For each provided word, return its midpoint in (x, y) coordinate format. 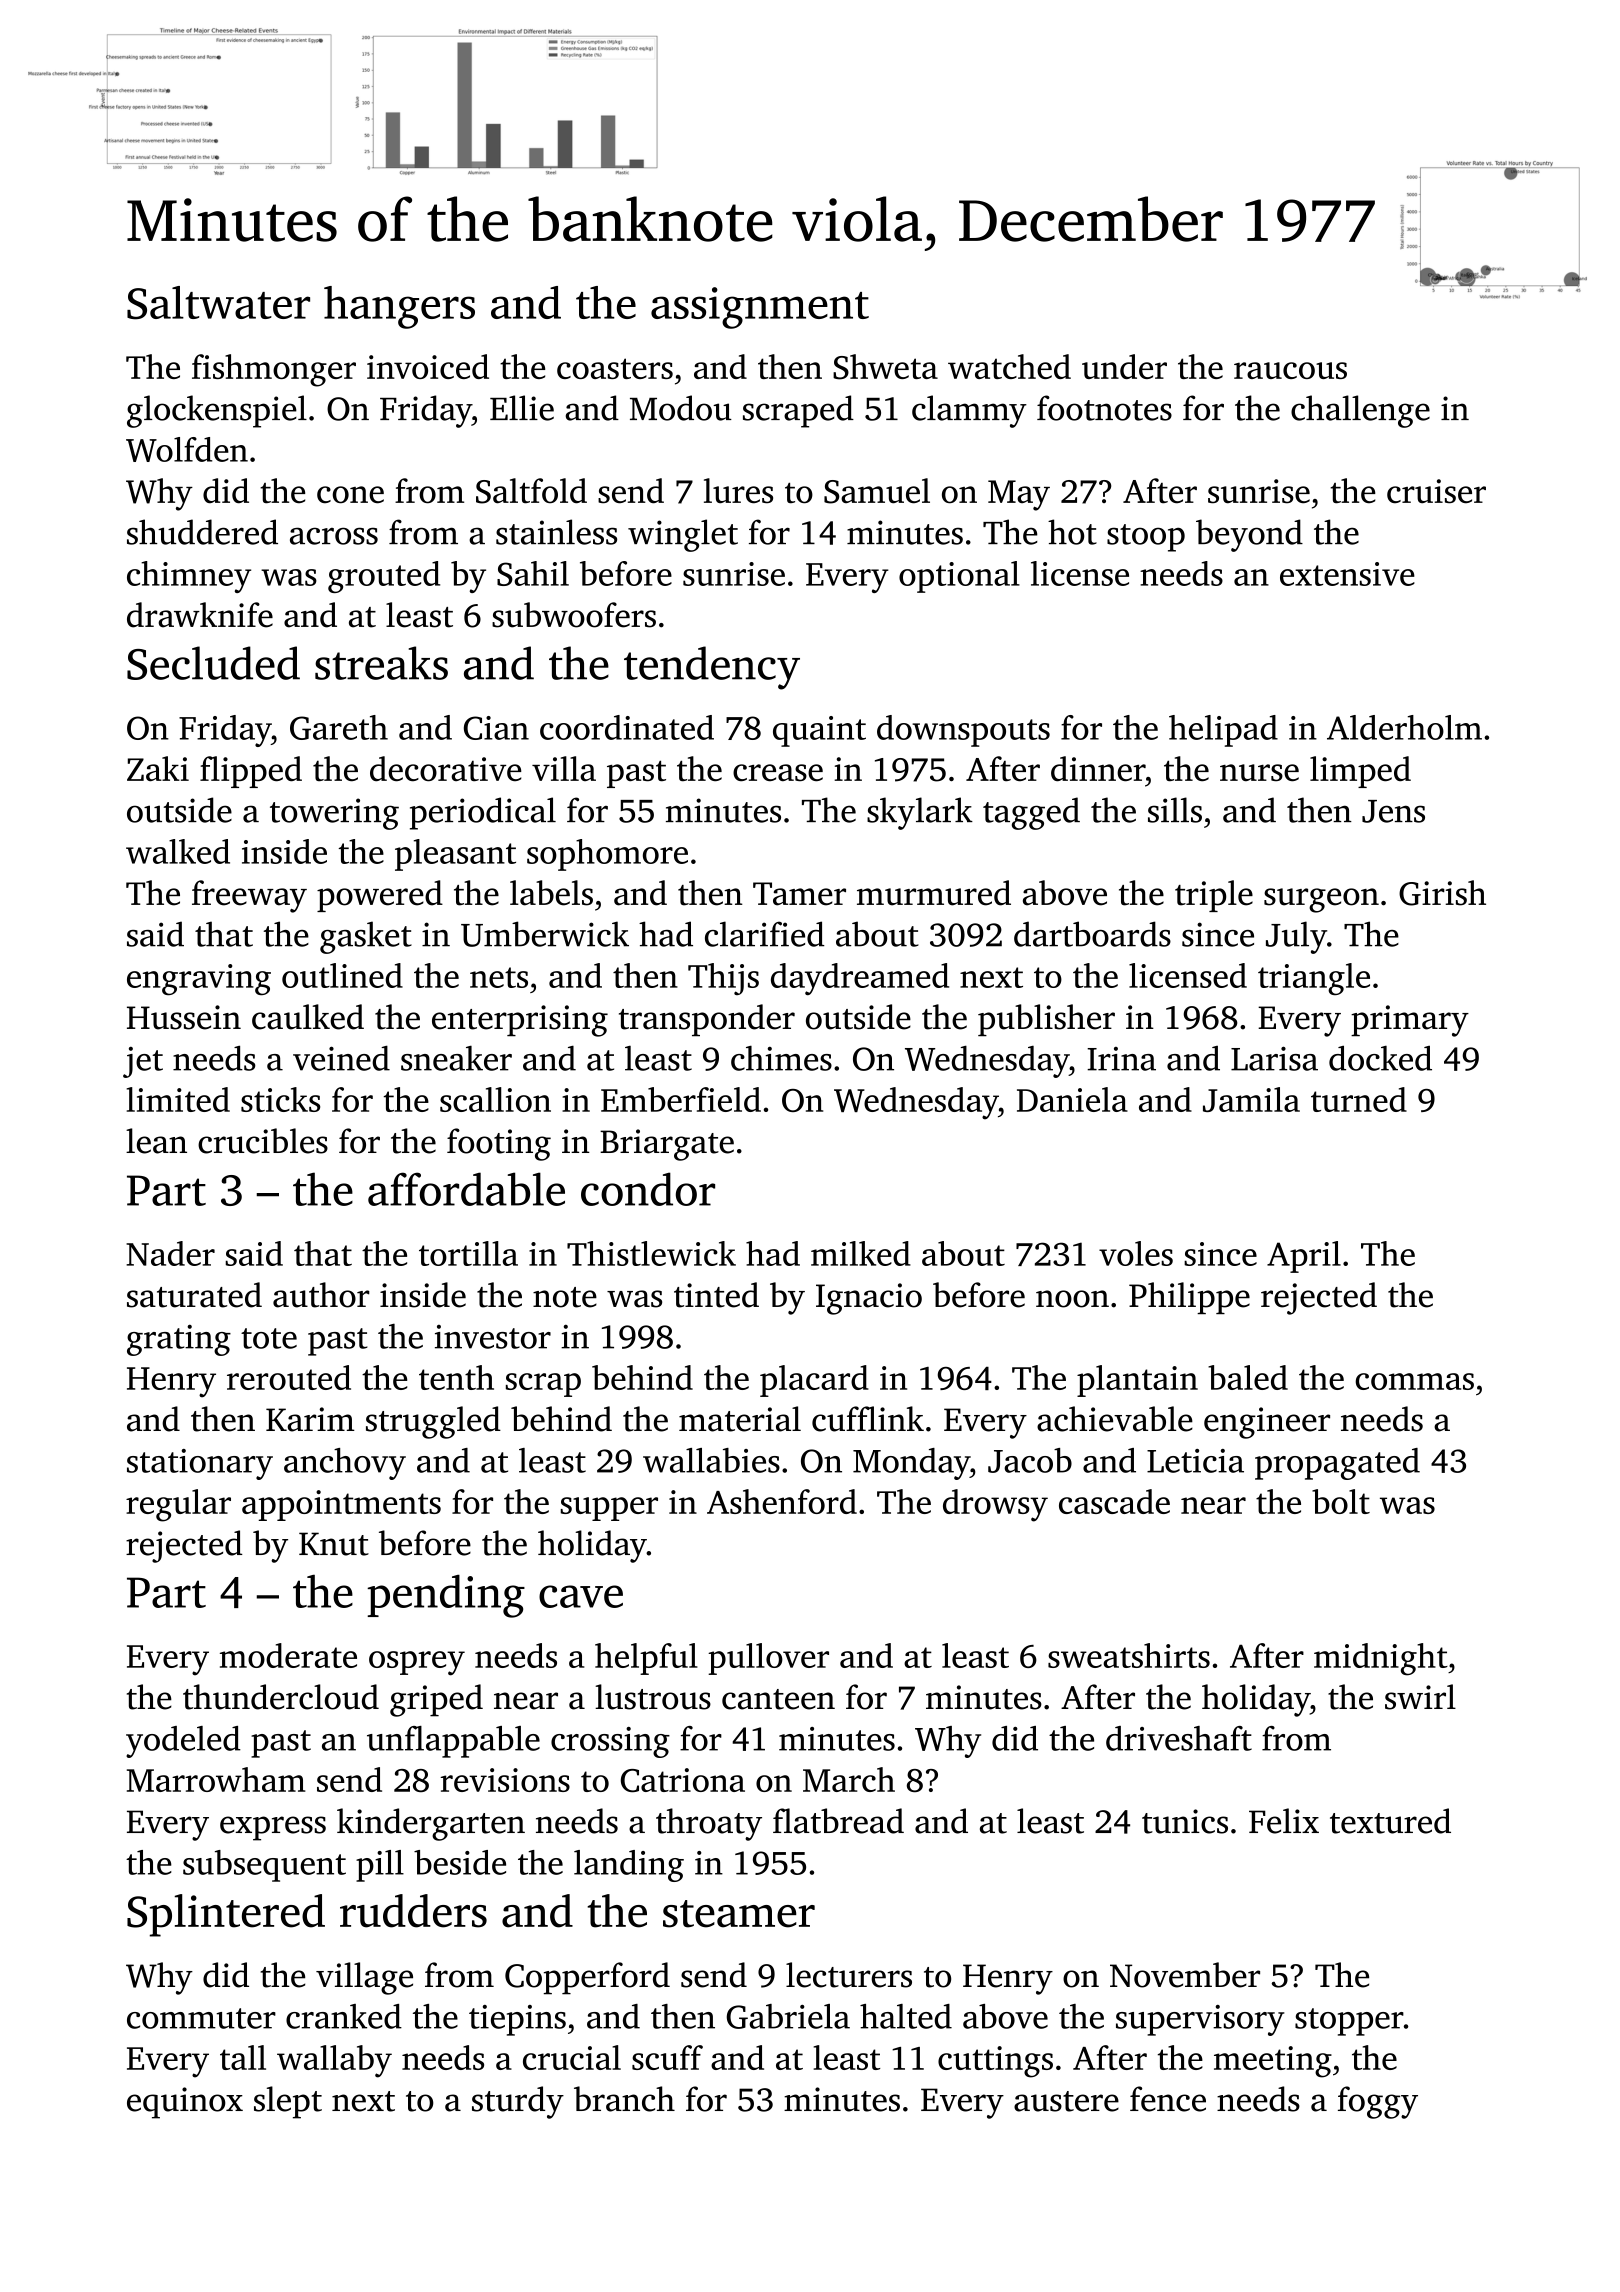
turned (1359, 1099)
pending (446, 1596)
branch (624, 2099)
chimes (781, 1058)
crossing (610, 1742)
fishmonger (274, 370)
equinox (185, 2103)
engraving (199, 980)
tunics (1185, 1821)
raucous (1290, 370)
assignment (760, 308)
